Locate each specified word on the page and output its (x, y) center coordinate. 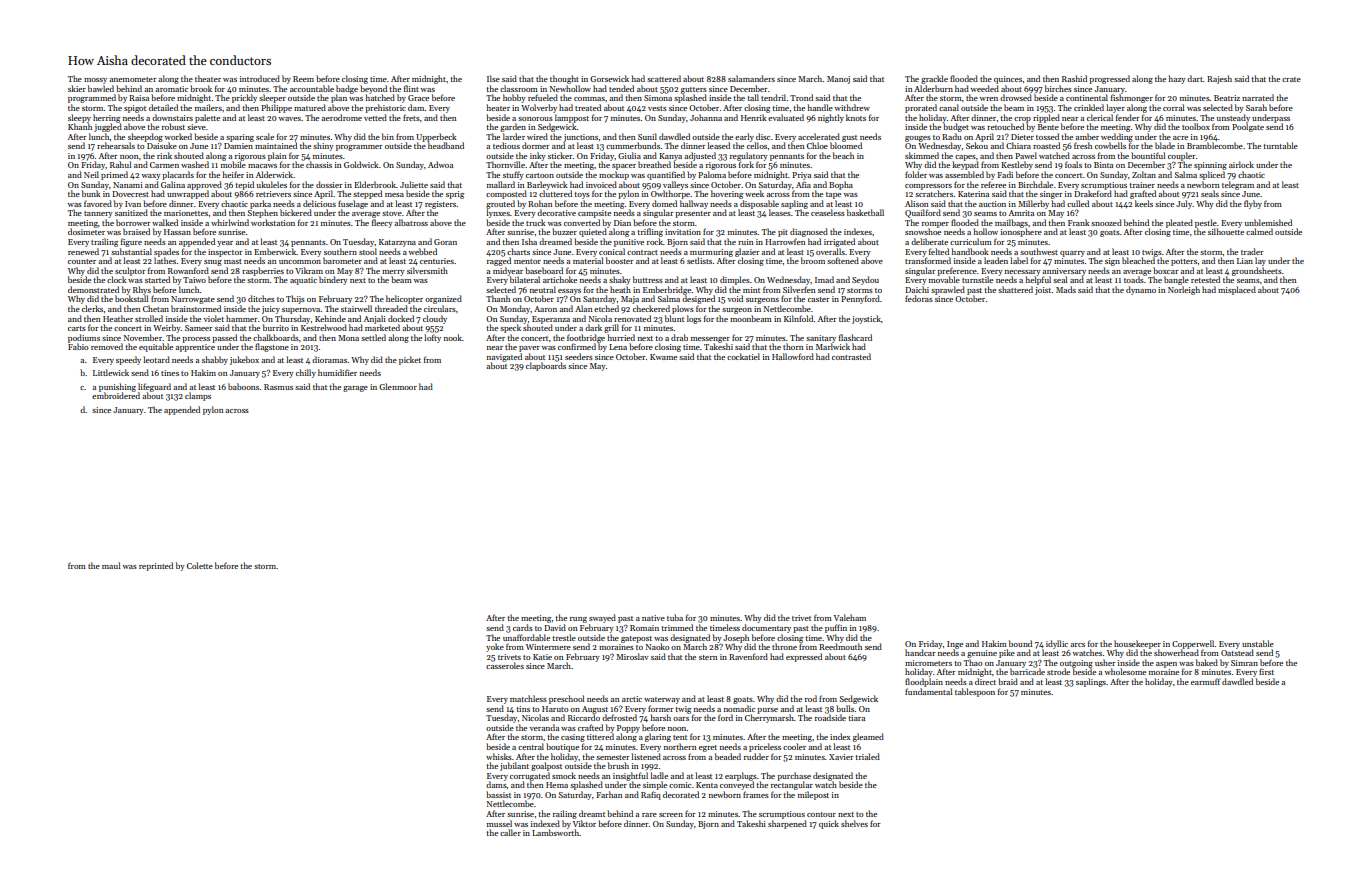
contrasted (851, 356)
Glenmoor (398, 386)
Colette (200, 565)
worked (178, 136)
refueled (543, 97)
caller (510, 832)
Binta (1103, 165)
